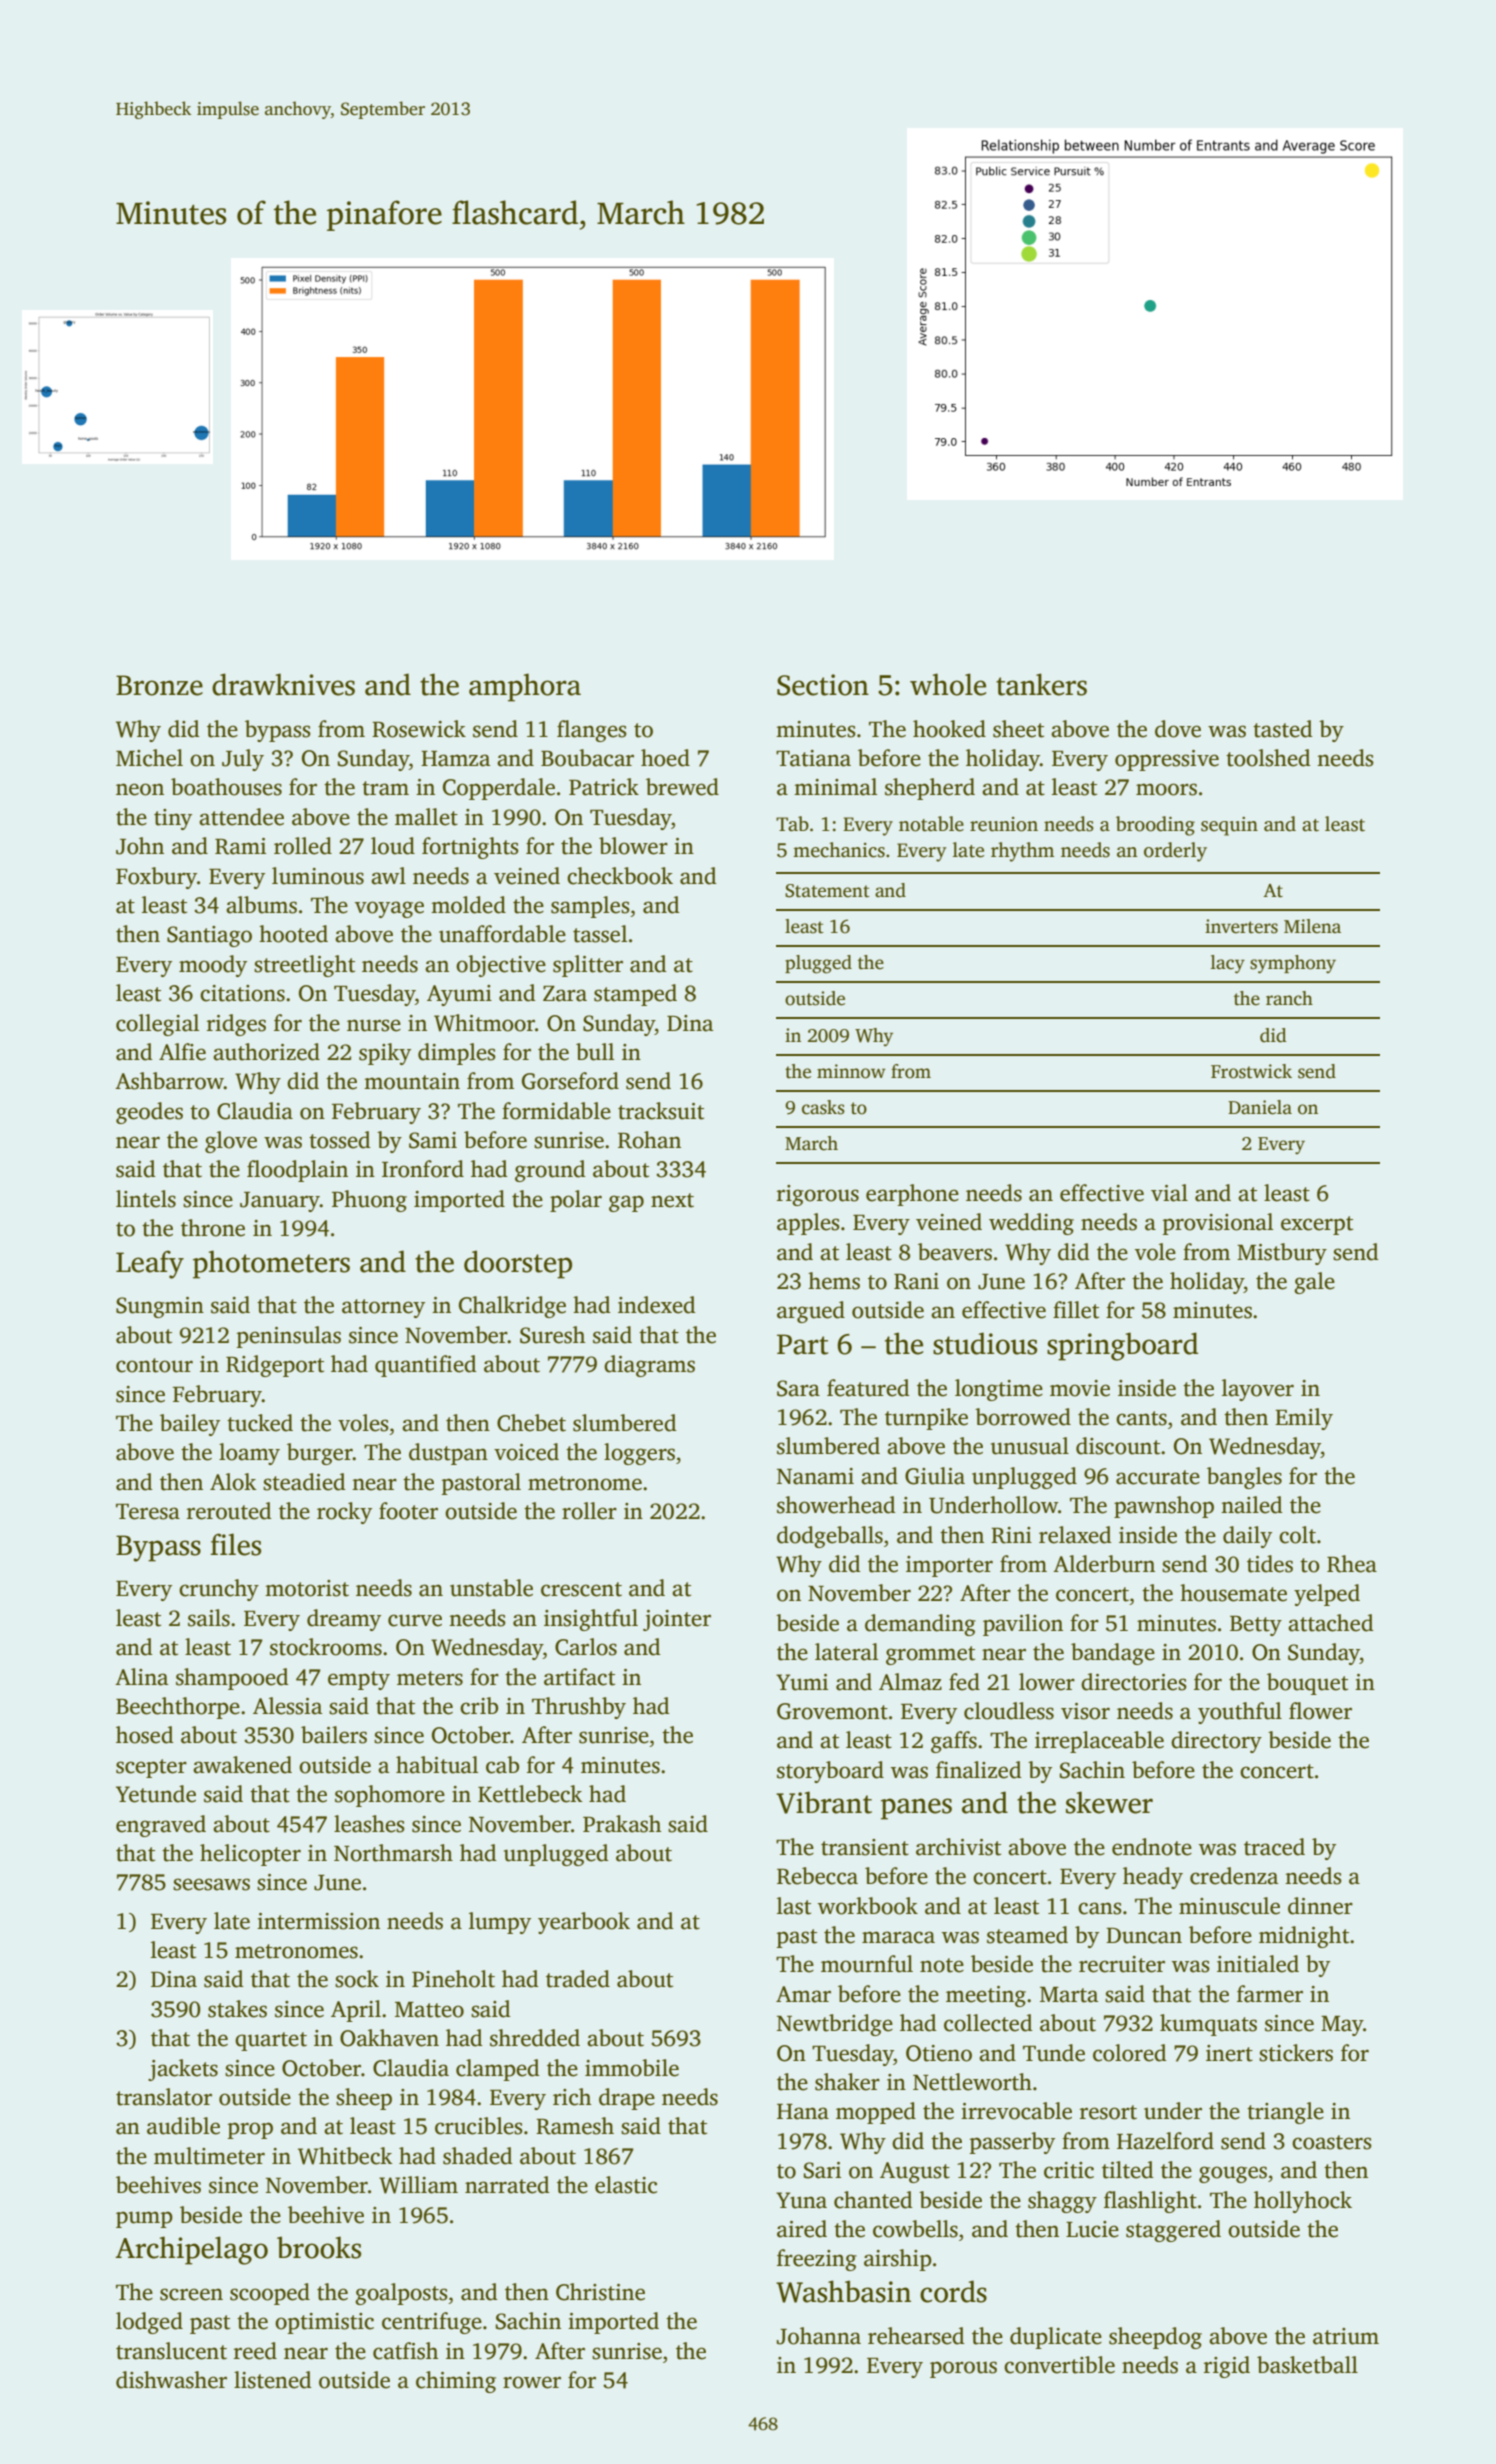  I want to click on inert, so click(1229, 2053).
